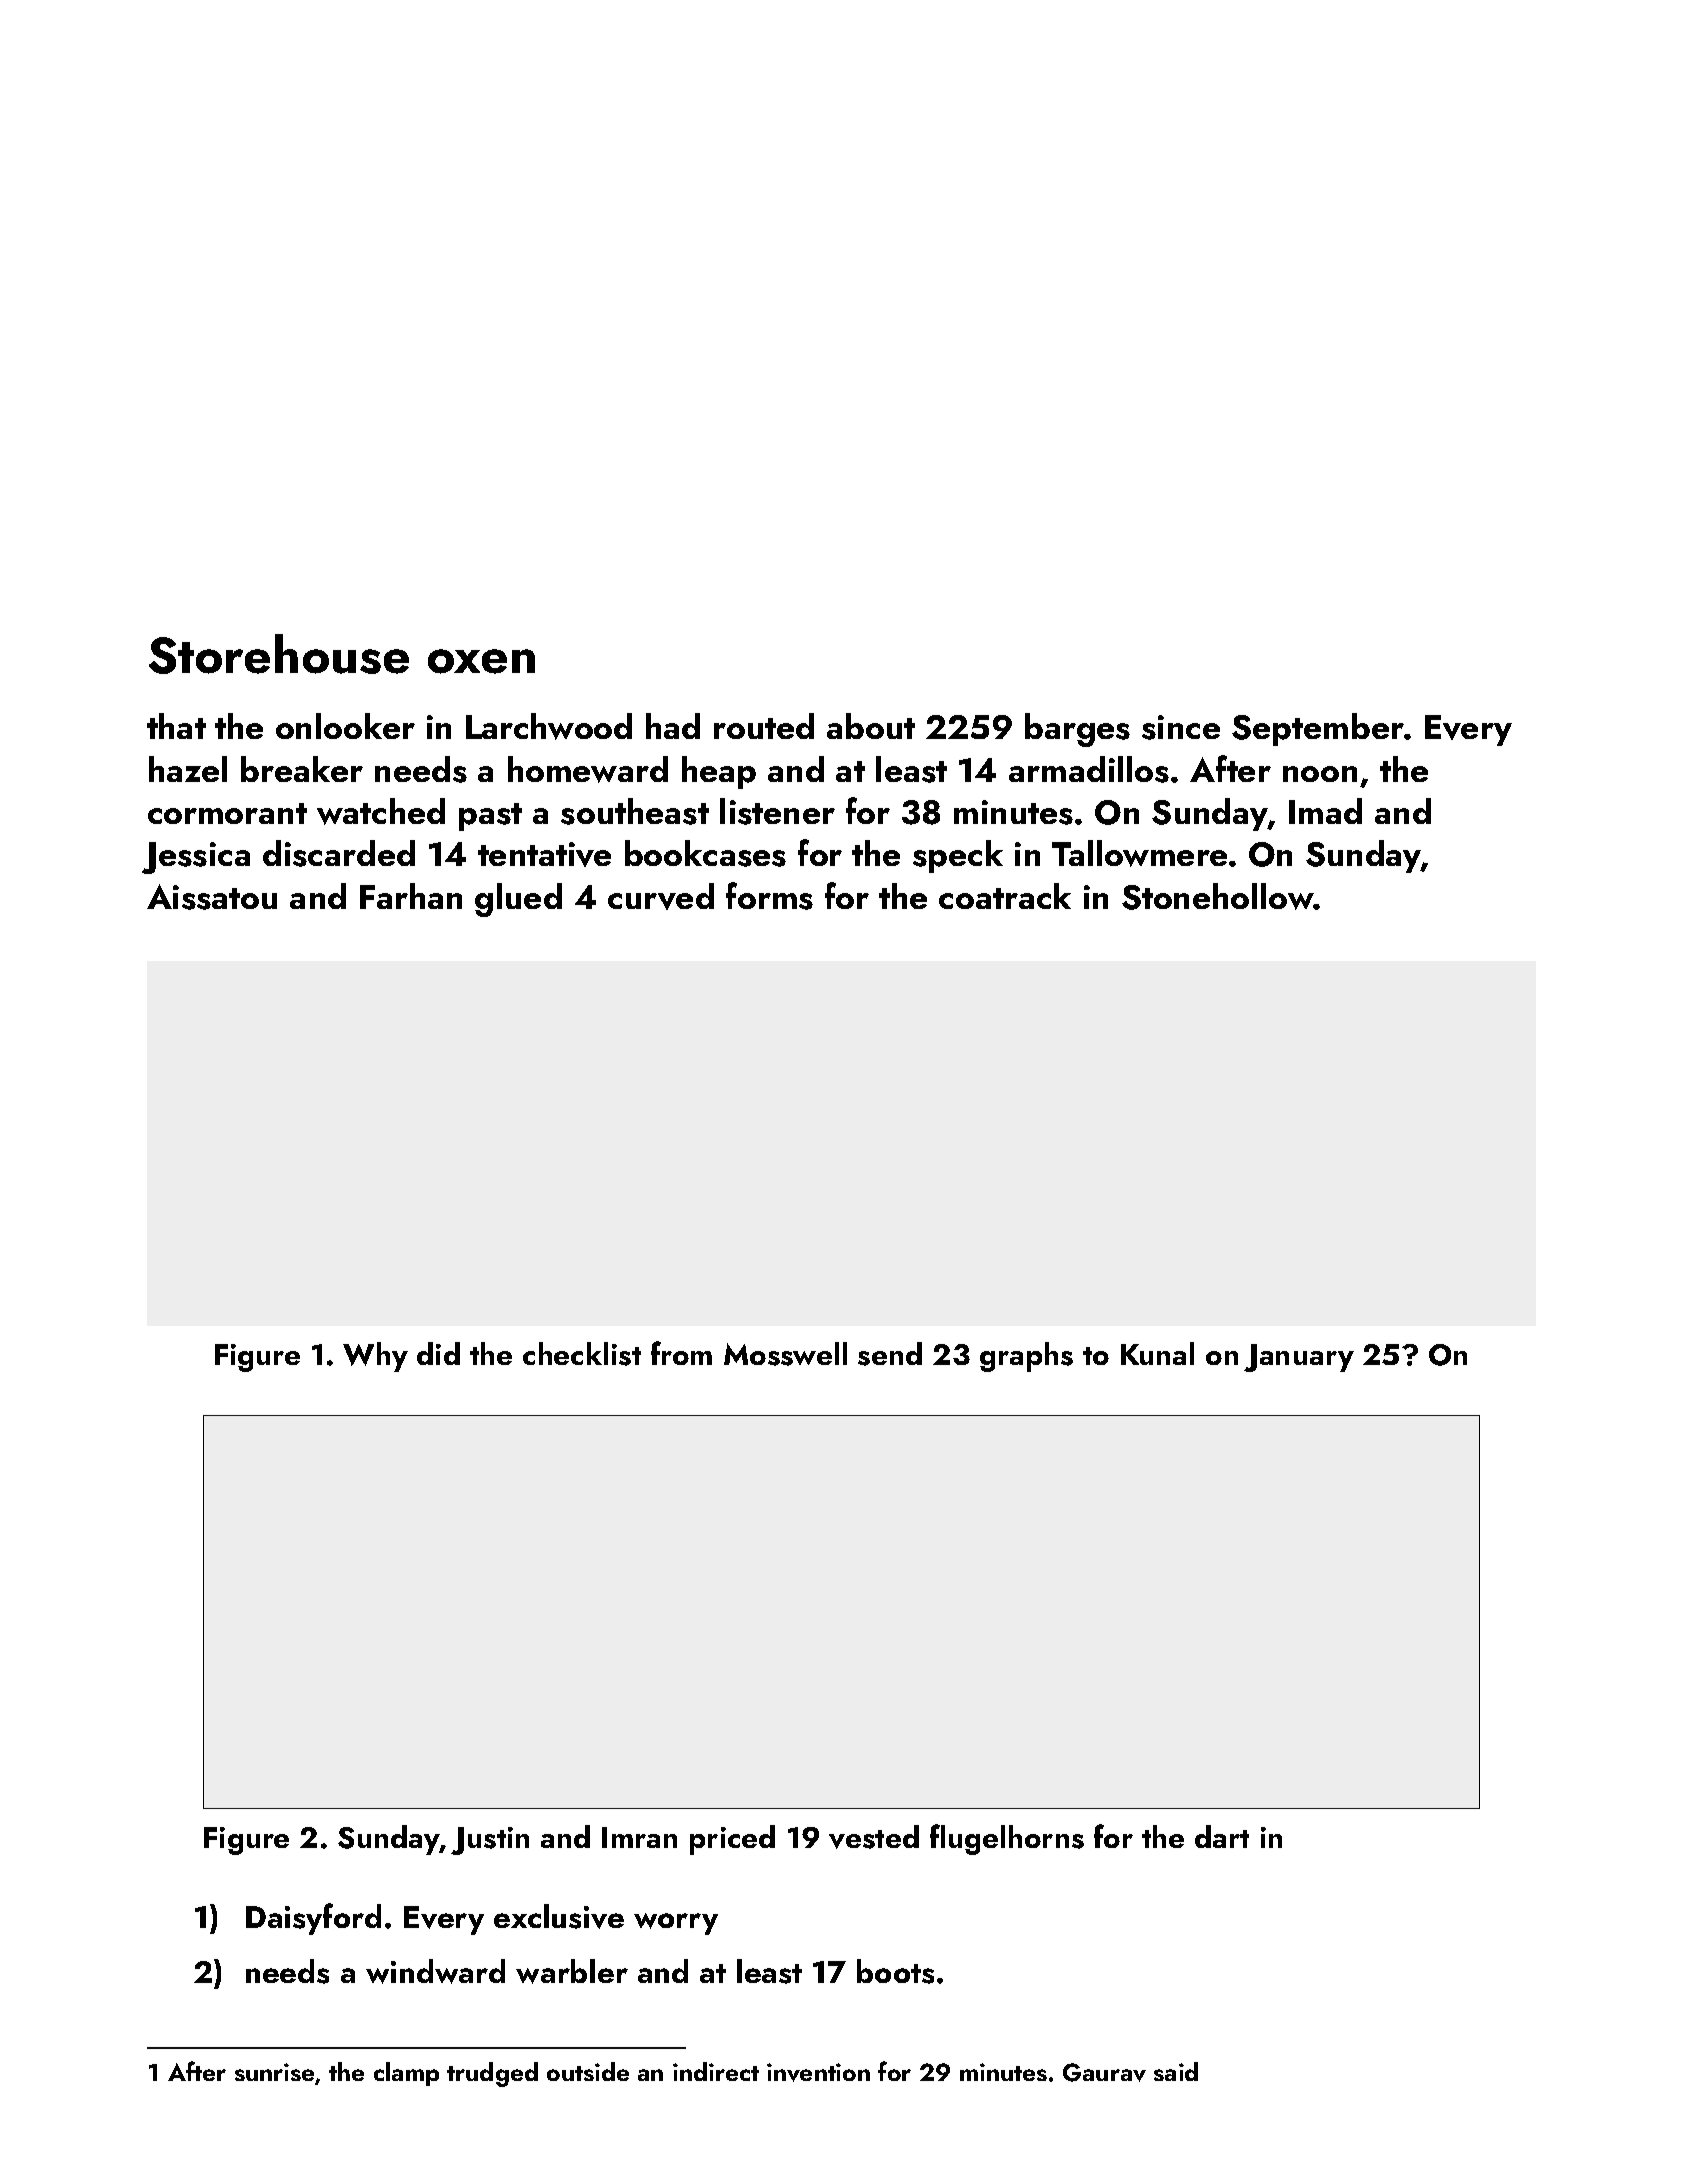 Image resolution: width=1683 pixels, height=2178 pixels. What do you see at coordinates (559, 1916) in the screenshot?
I see `exclusive` at bounding box center [559, 1916].
